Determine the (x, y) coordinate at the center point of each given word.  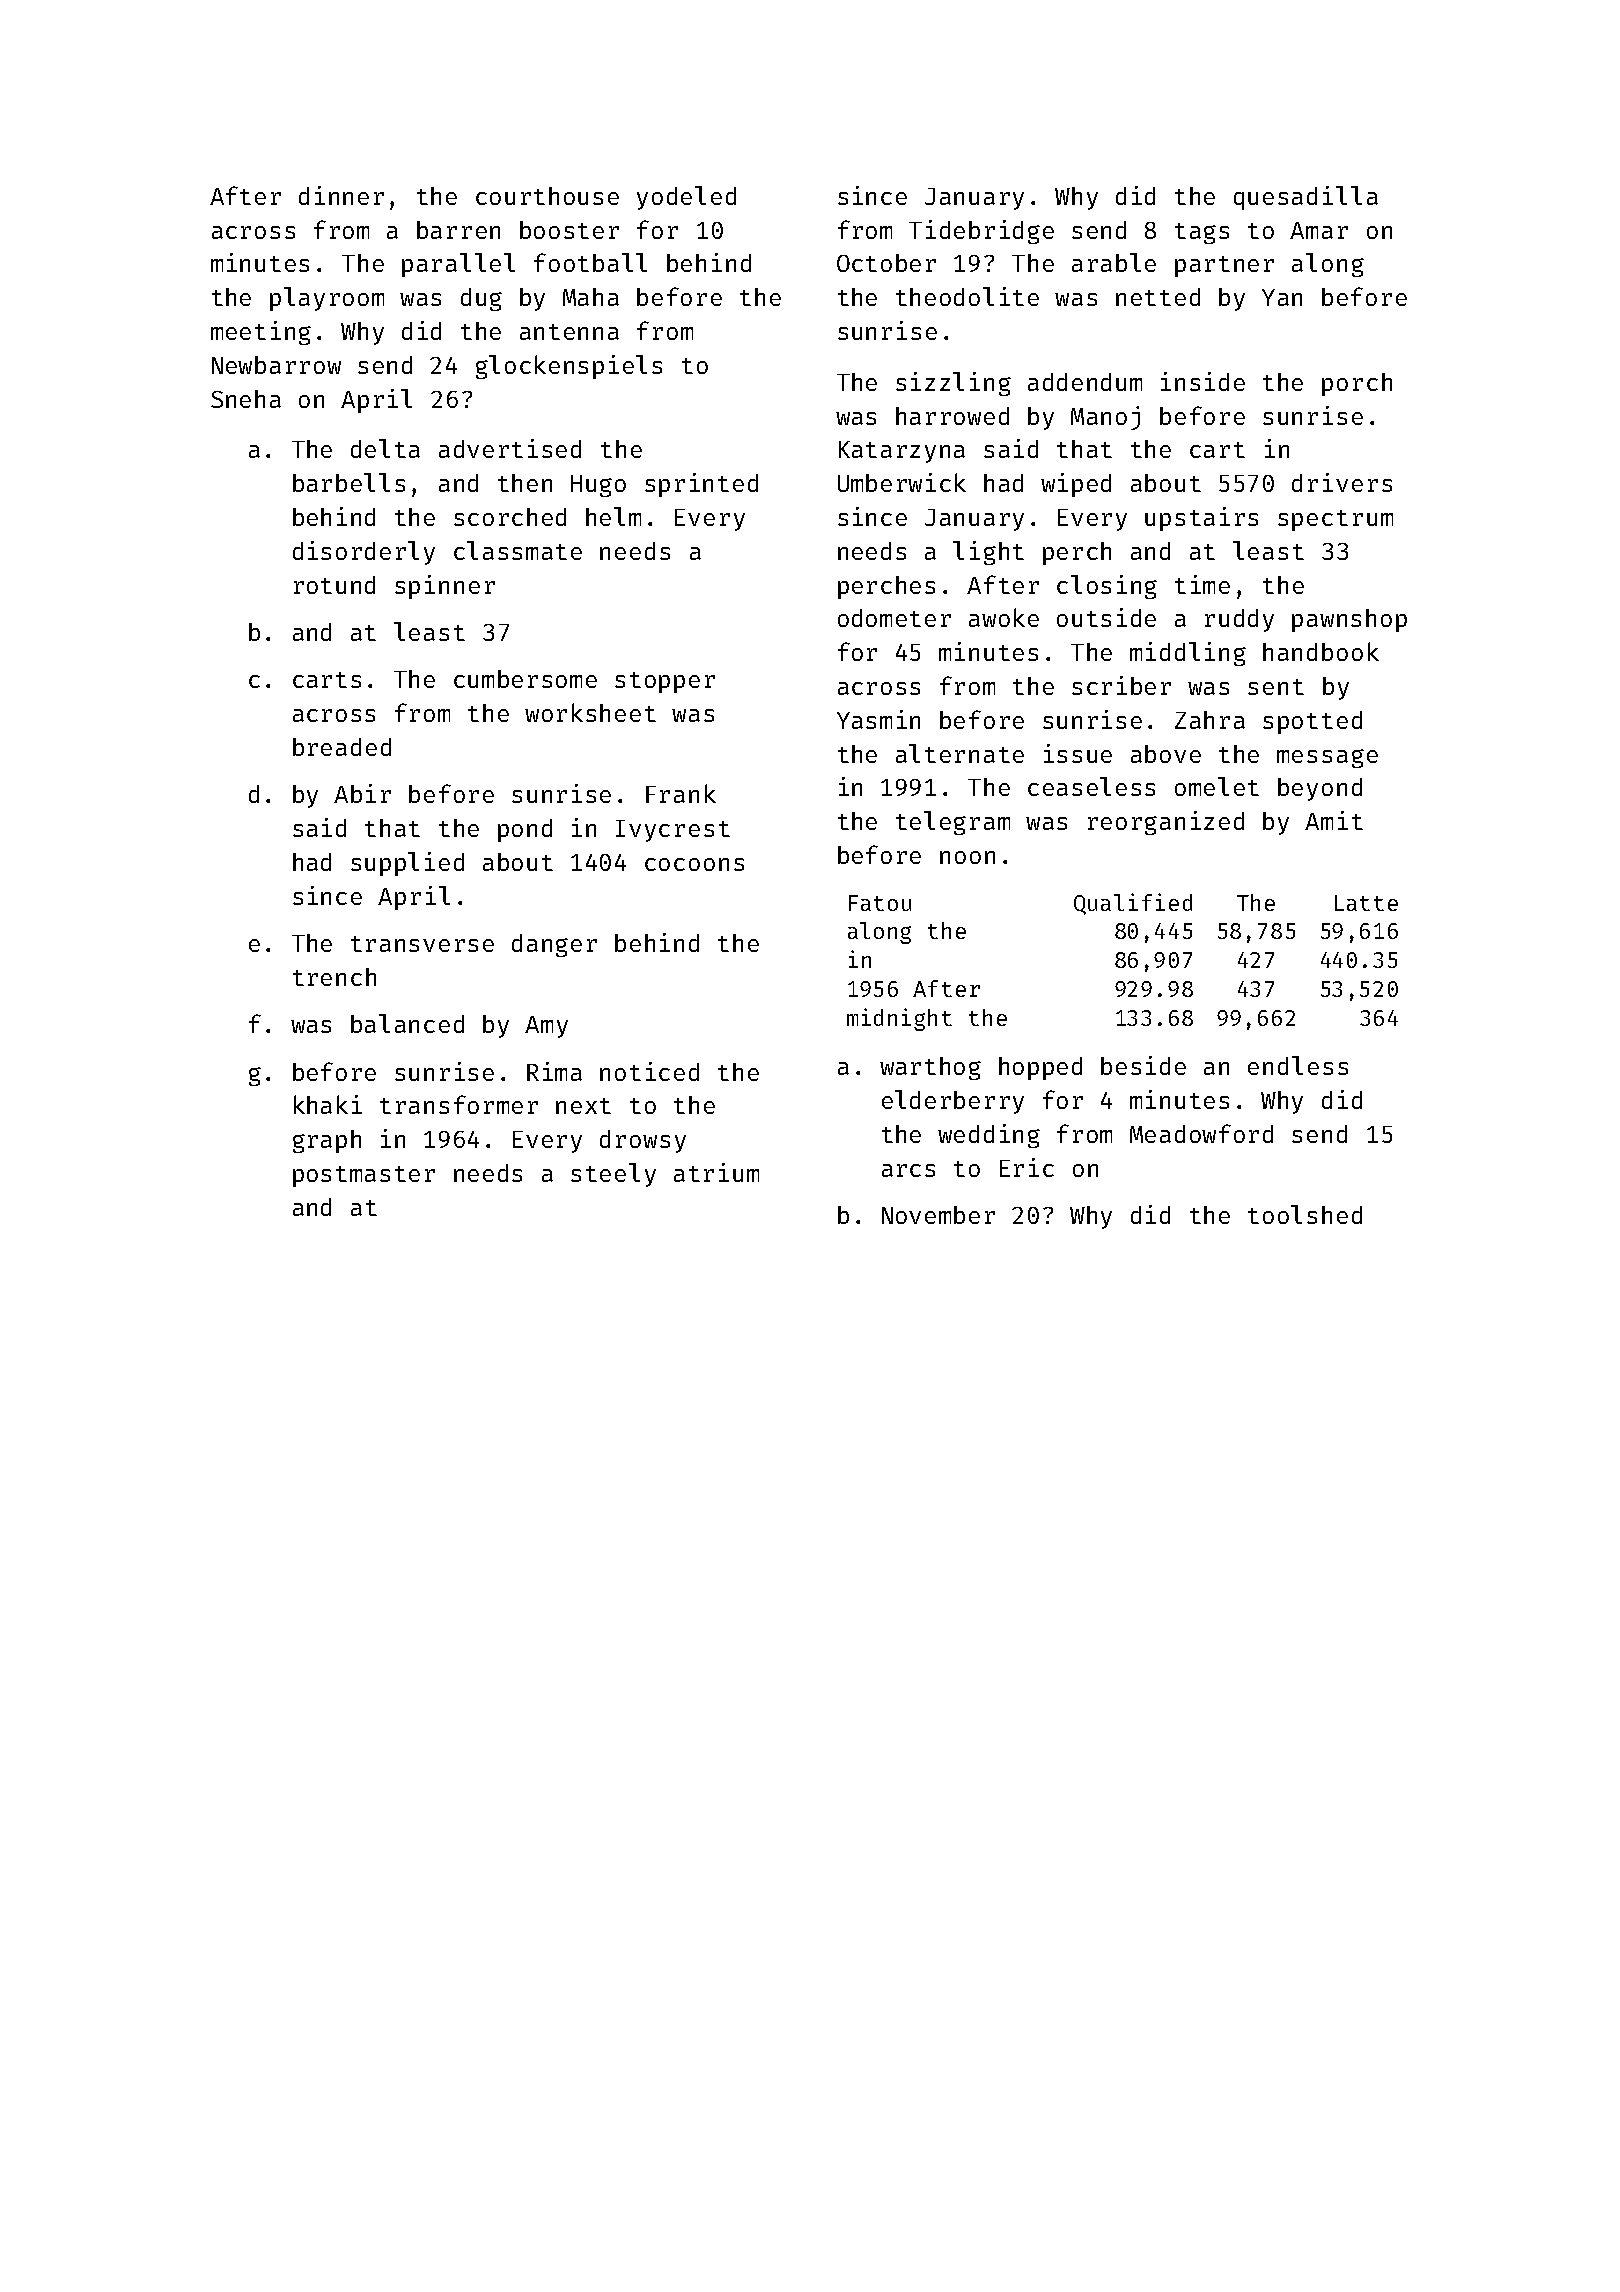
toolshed (1305, 1214)
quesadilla (1306, 198)
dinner (341, 195)
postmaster (364, 1176)
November (938, 1215)
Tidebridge (981, 232)
